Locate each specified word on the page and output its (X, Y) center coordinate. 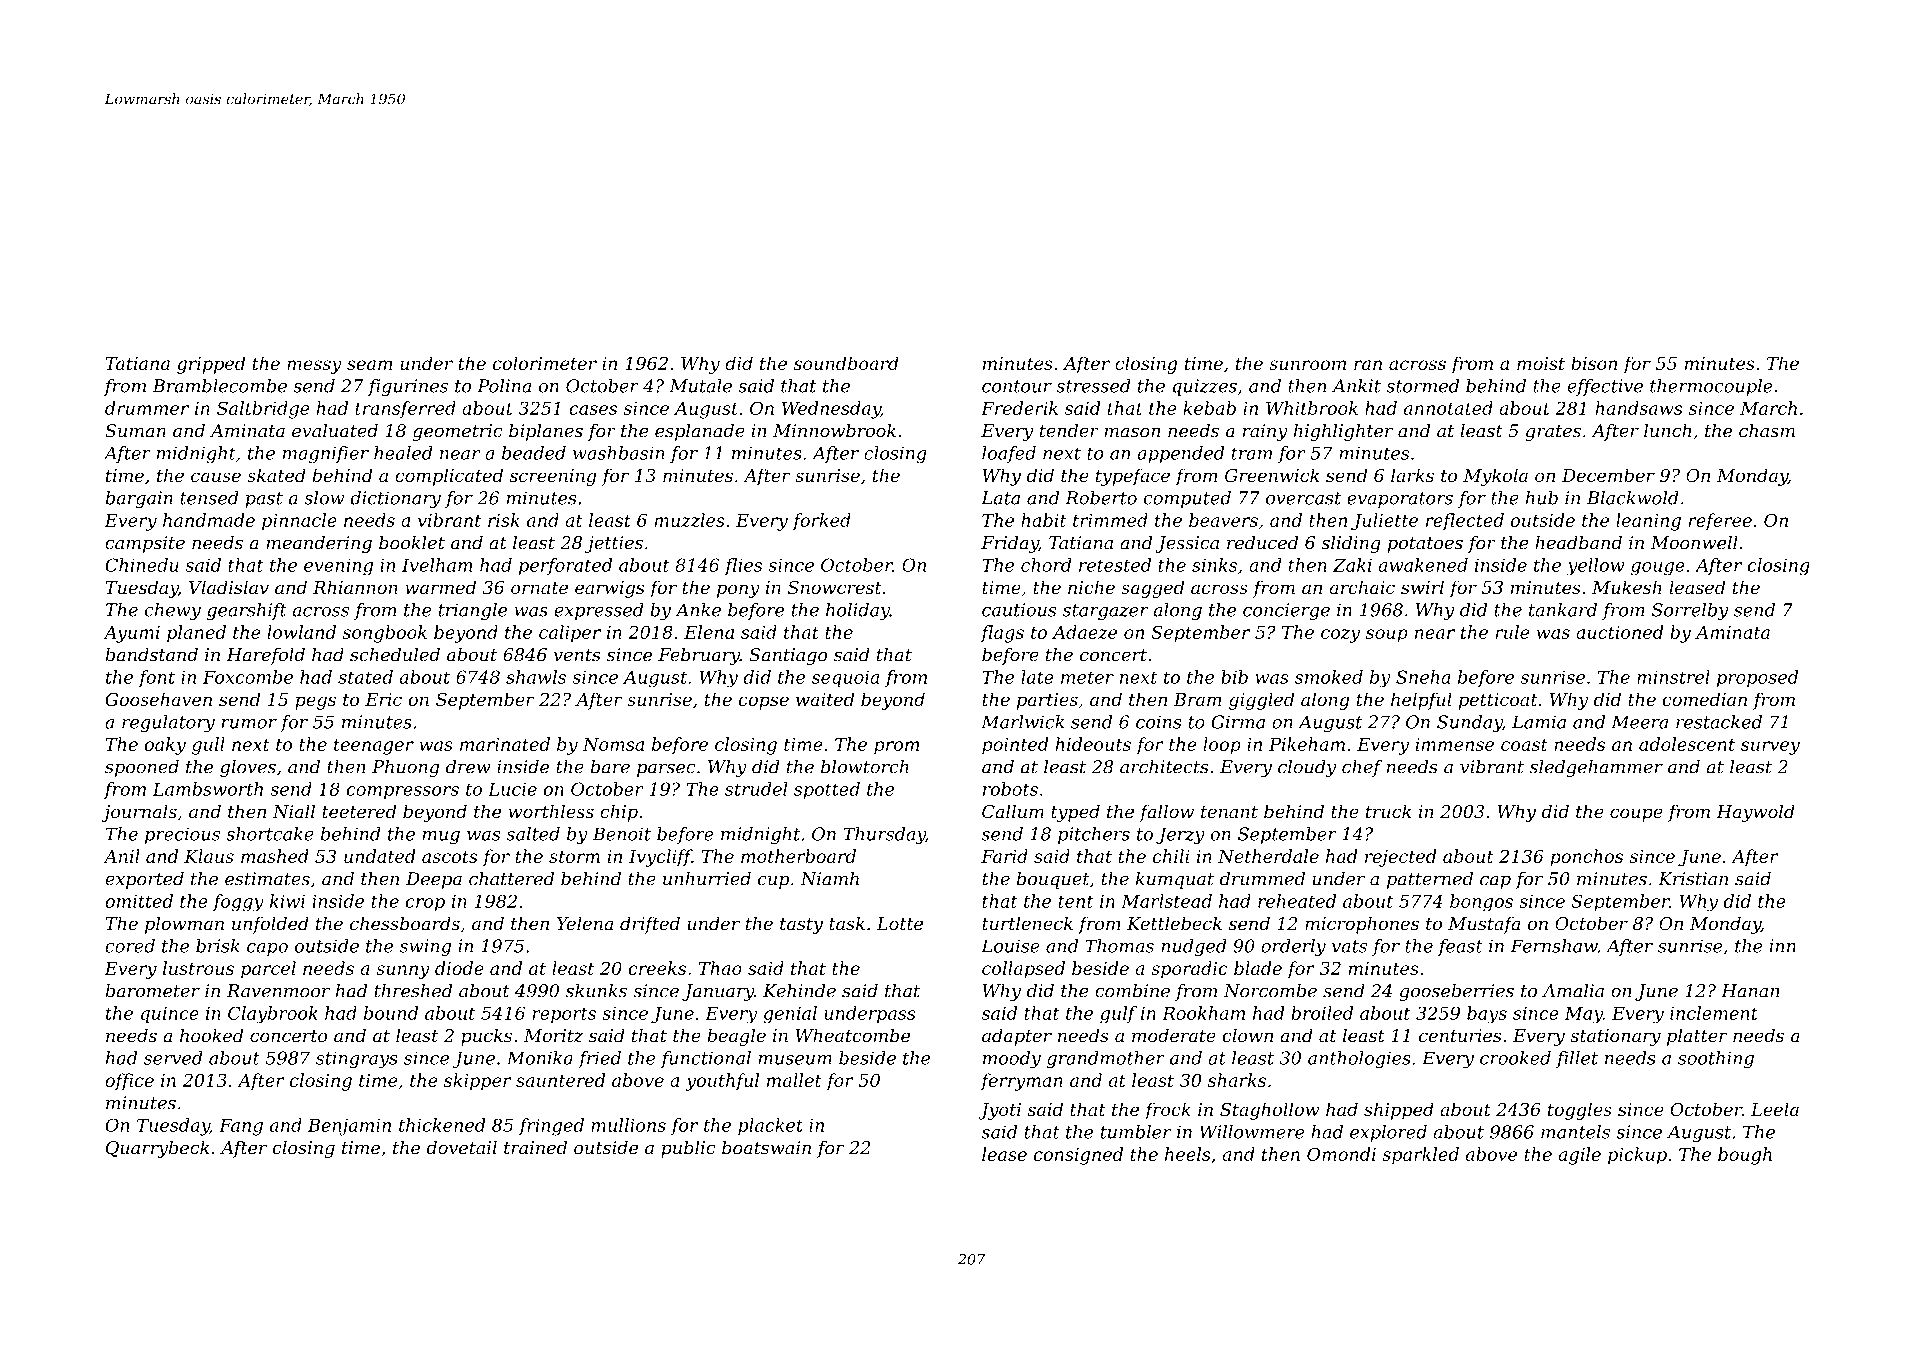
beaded (534, 453)
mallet (794, 1080)
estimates (267, 879)
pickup (1637, 1156)
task (847, 923)
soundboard (846, 363)
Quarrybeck (157, 1149)
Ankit (1356, 386)
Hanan (1750, 991)
